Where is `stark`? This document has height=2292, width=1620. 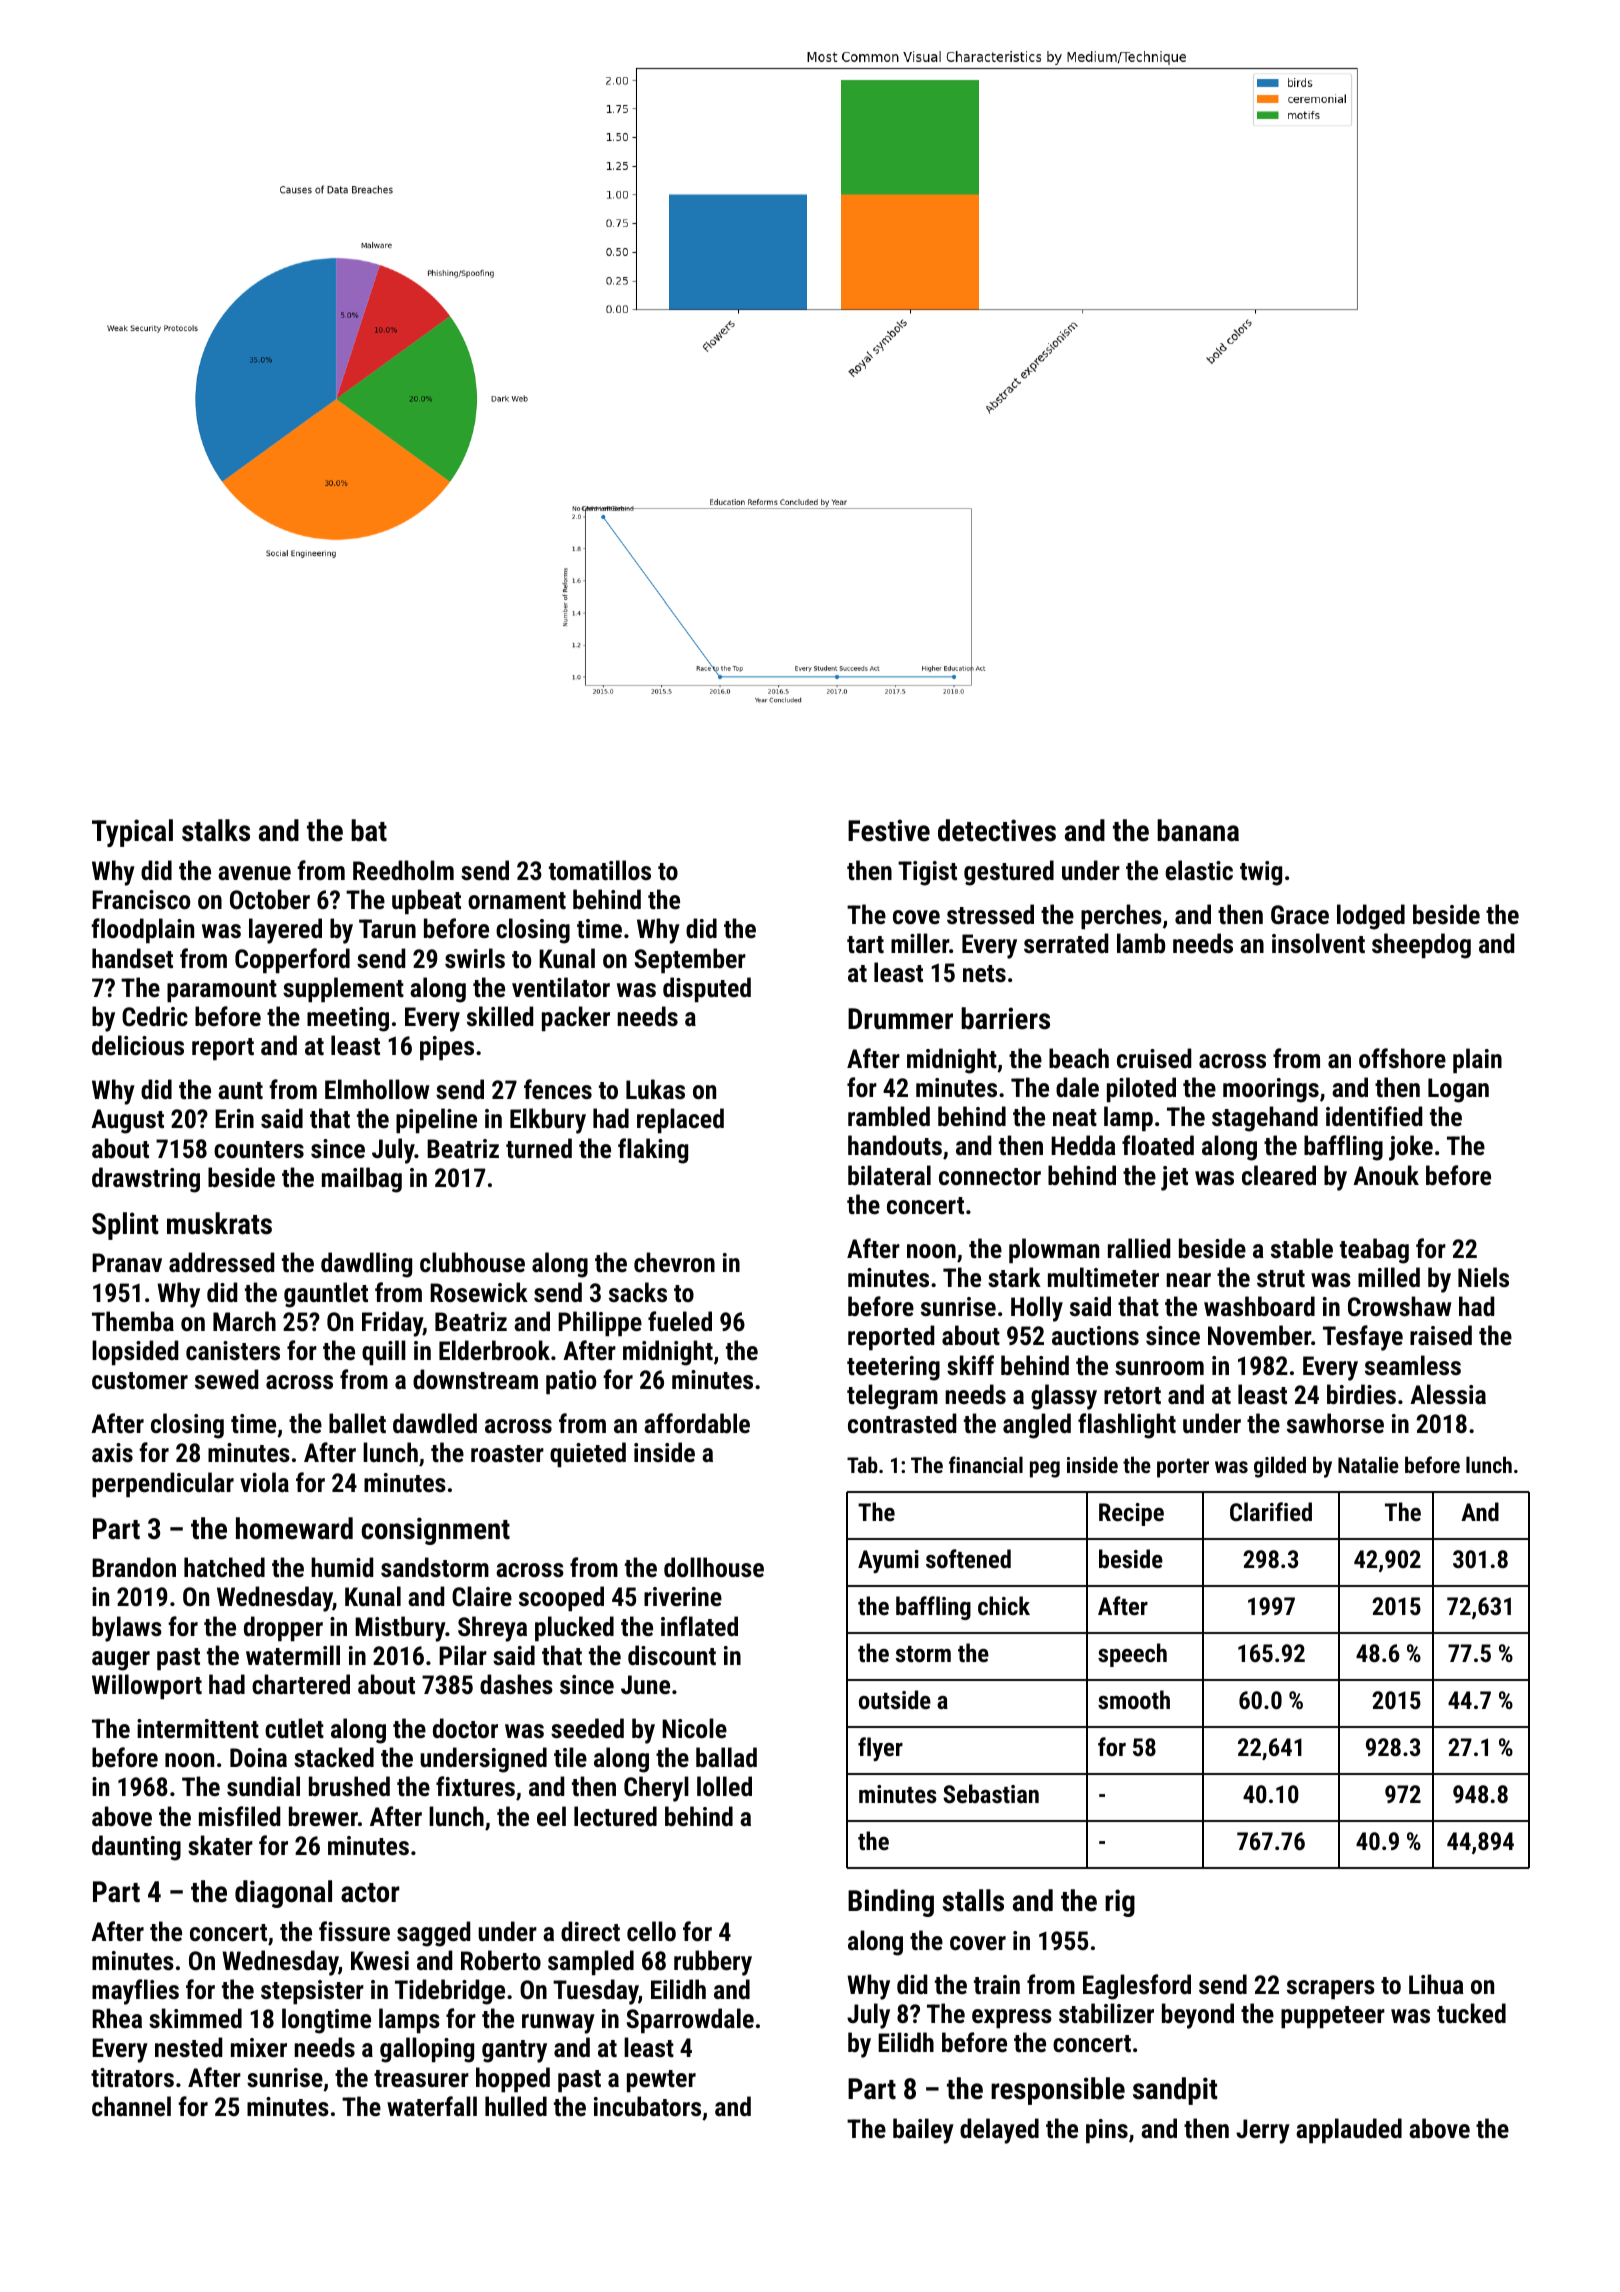
stark is located at coordinates (1014, 1277).
